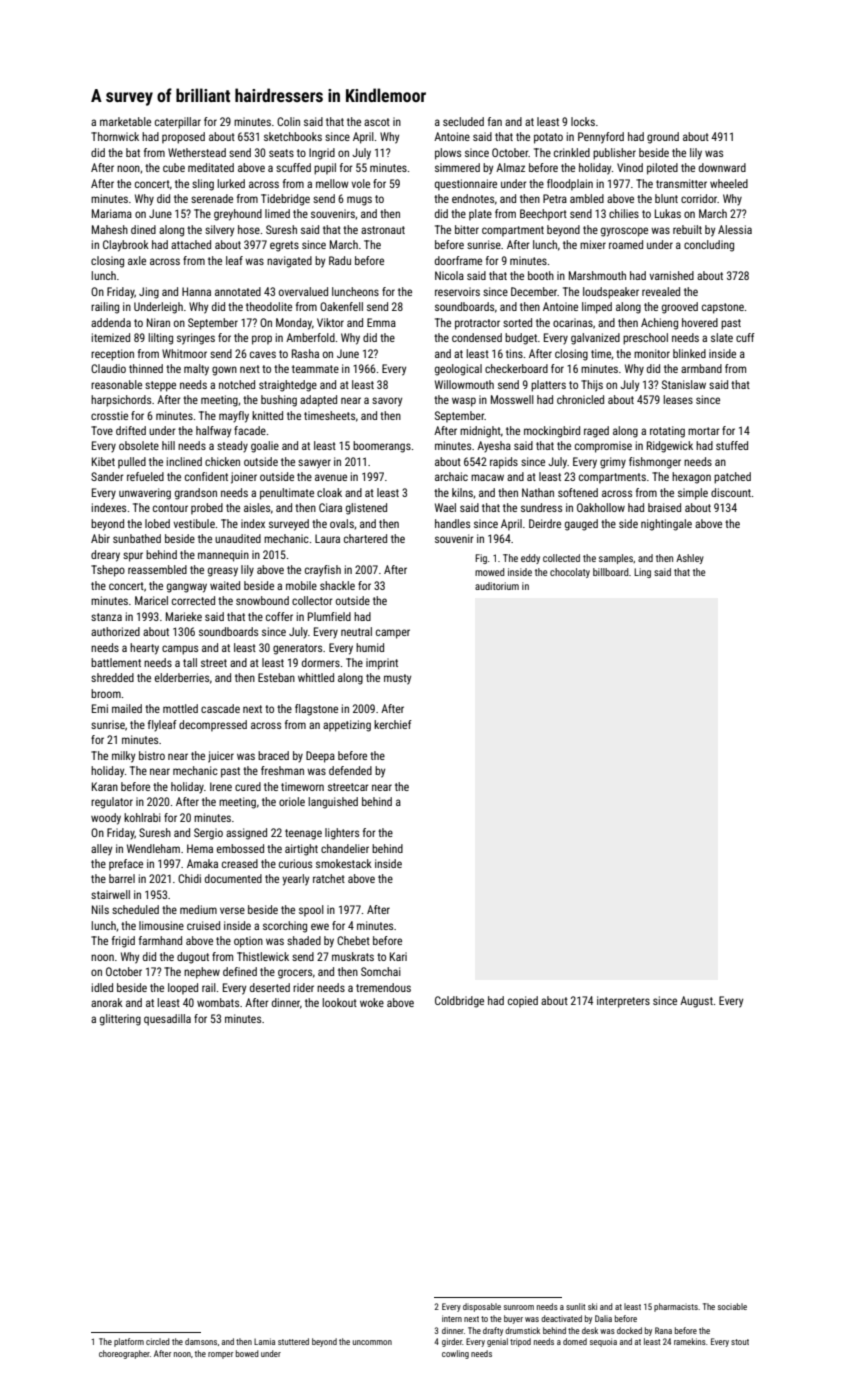 The width and height of the screenshot is (849, 1400). I want to click on juicer, so click(221, 757).
